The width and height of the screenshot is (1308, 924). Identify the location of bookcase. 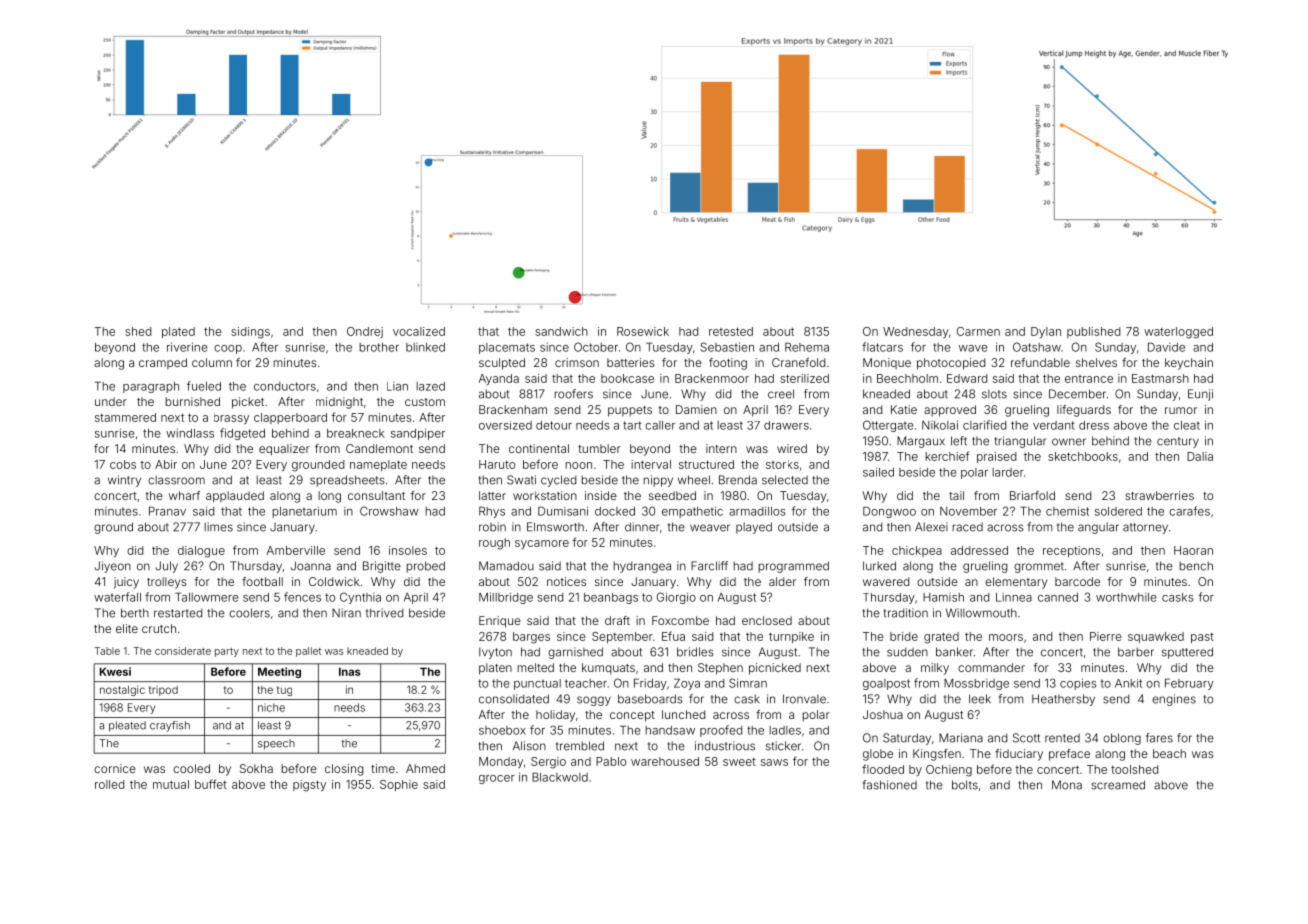
(627, 378).
